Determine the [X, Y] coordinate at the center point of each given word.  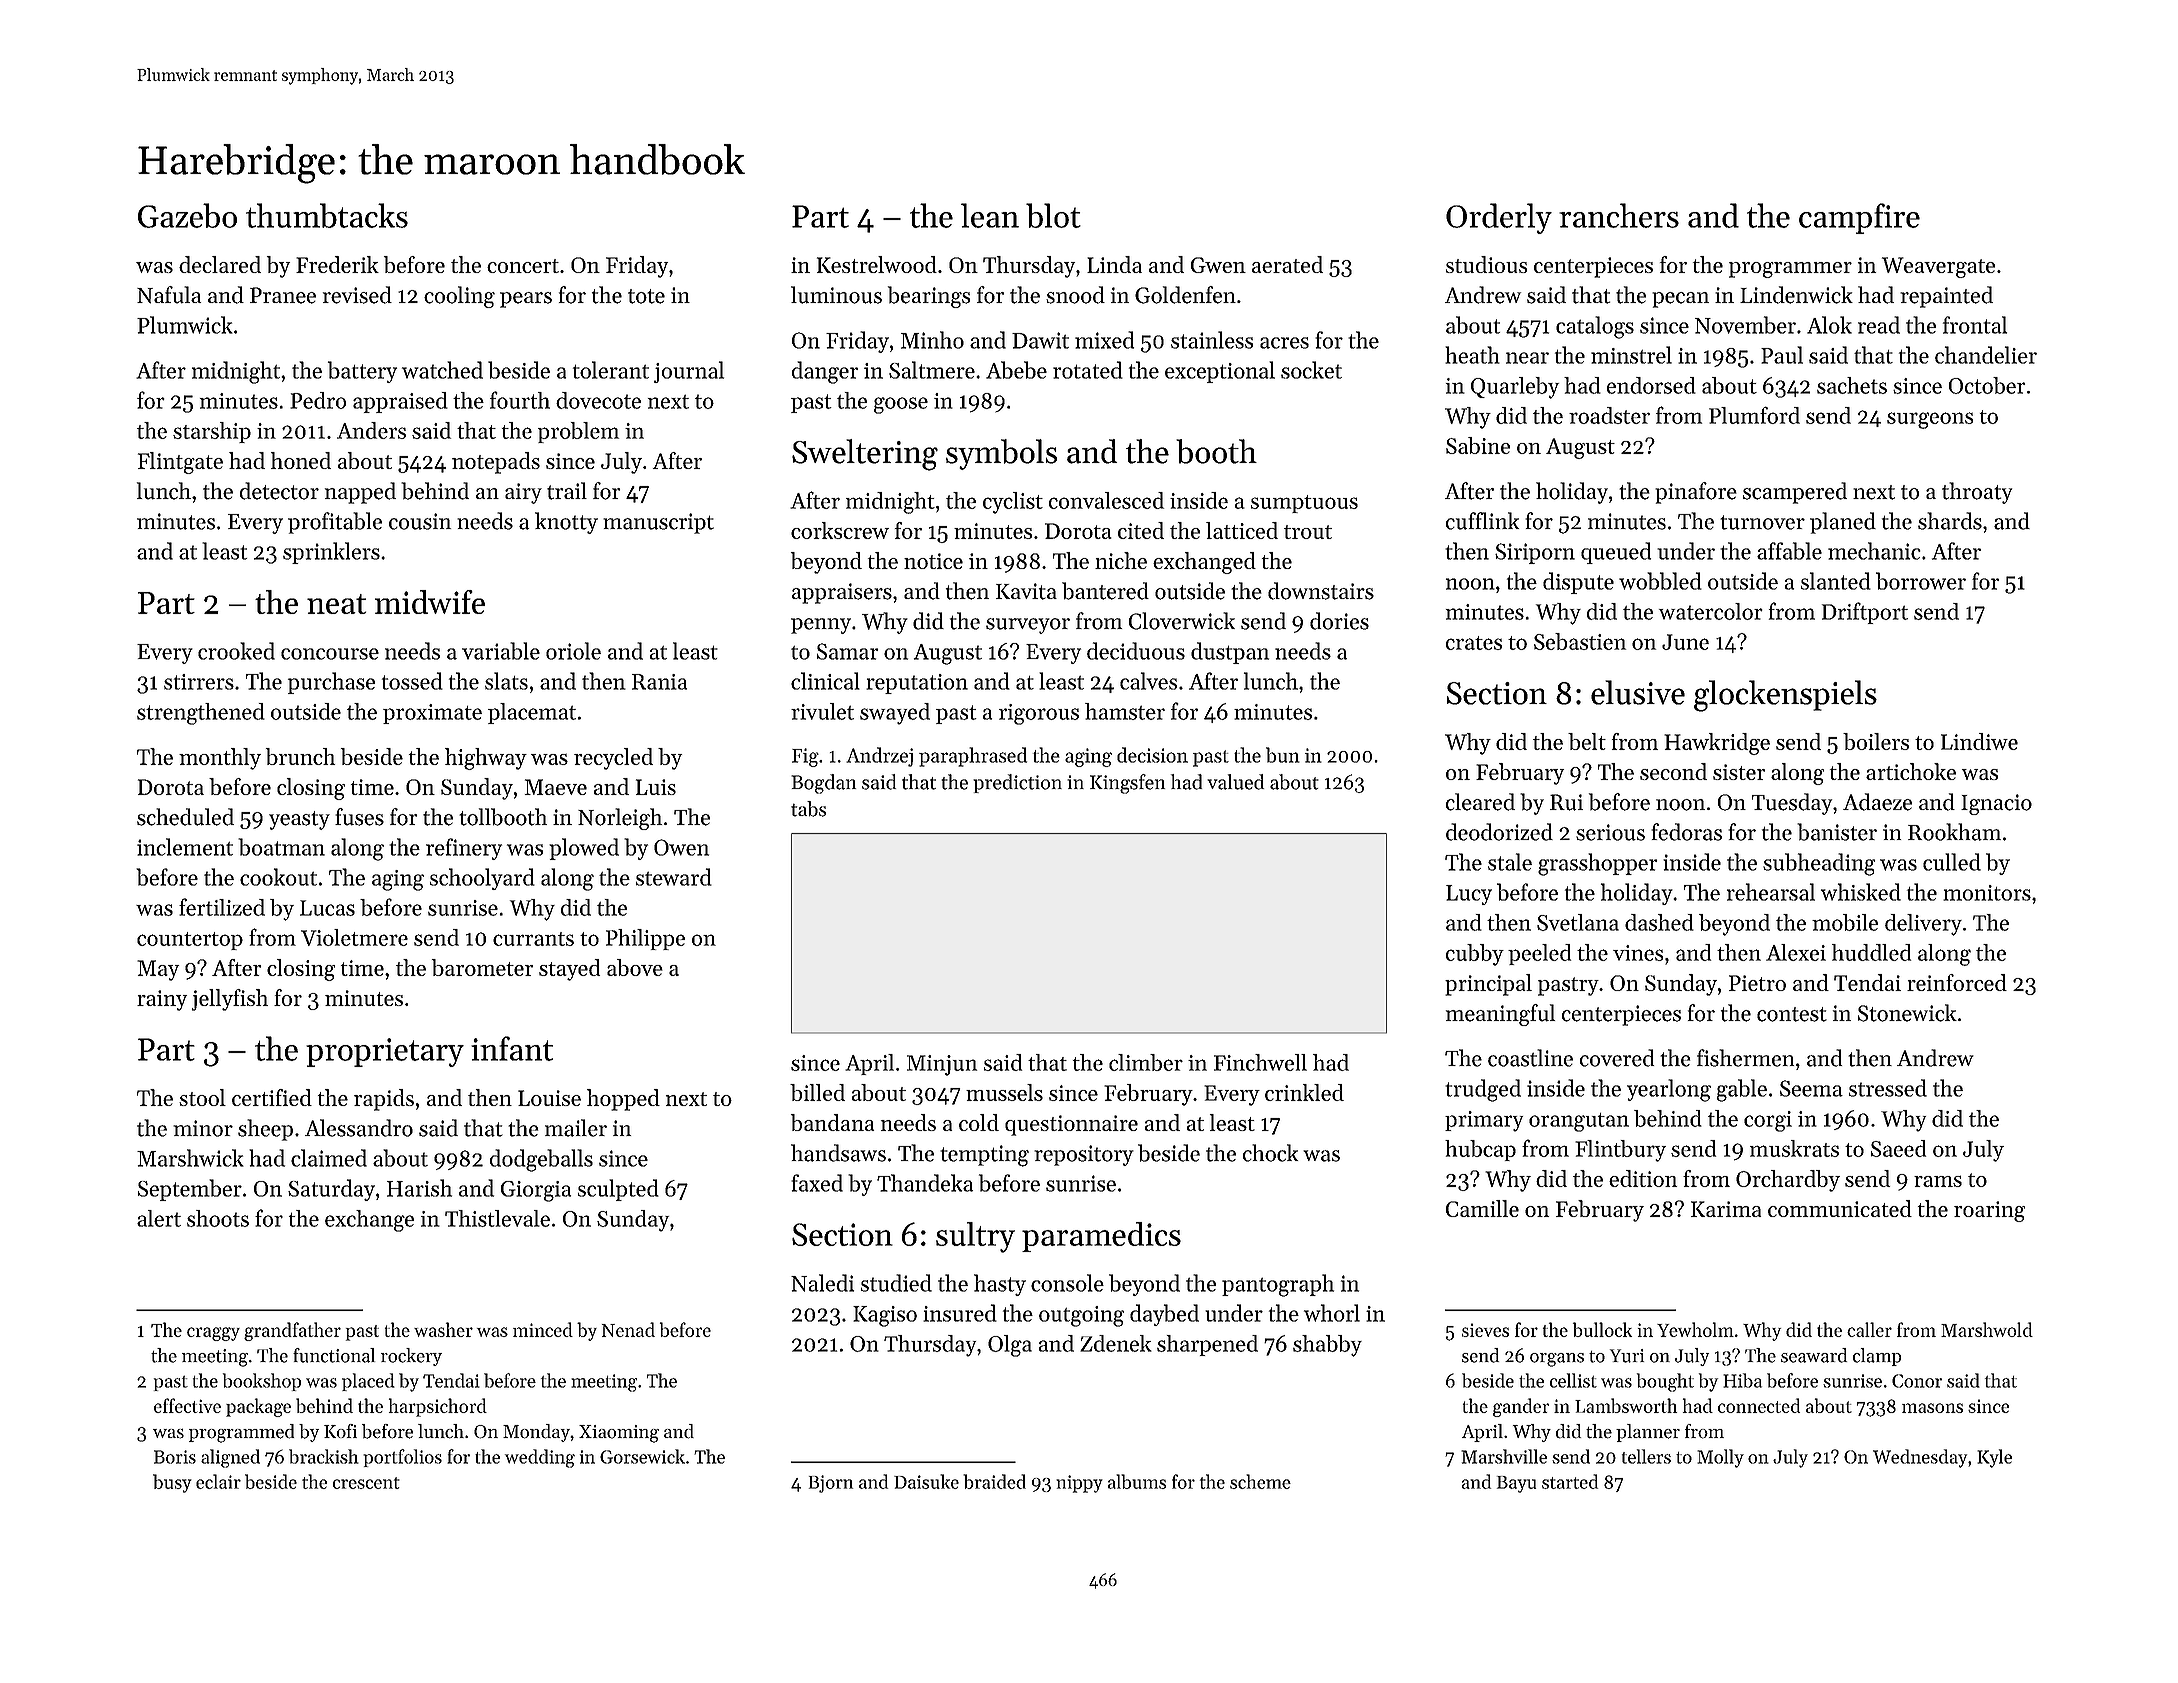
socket [1311, 370]
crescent [366, 1483]
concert [523, 266]
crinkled [1304, 1092]
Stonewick [1907, 1013]
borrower [1921, 581]
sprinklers [331, 553]
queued [1616, 553]
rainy [162, 1000]
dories [1339, 621]
